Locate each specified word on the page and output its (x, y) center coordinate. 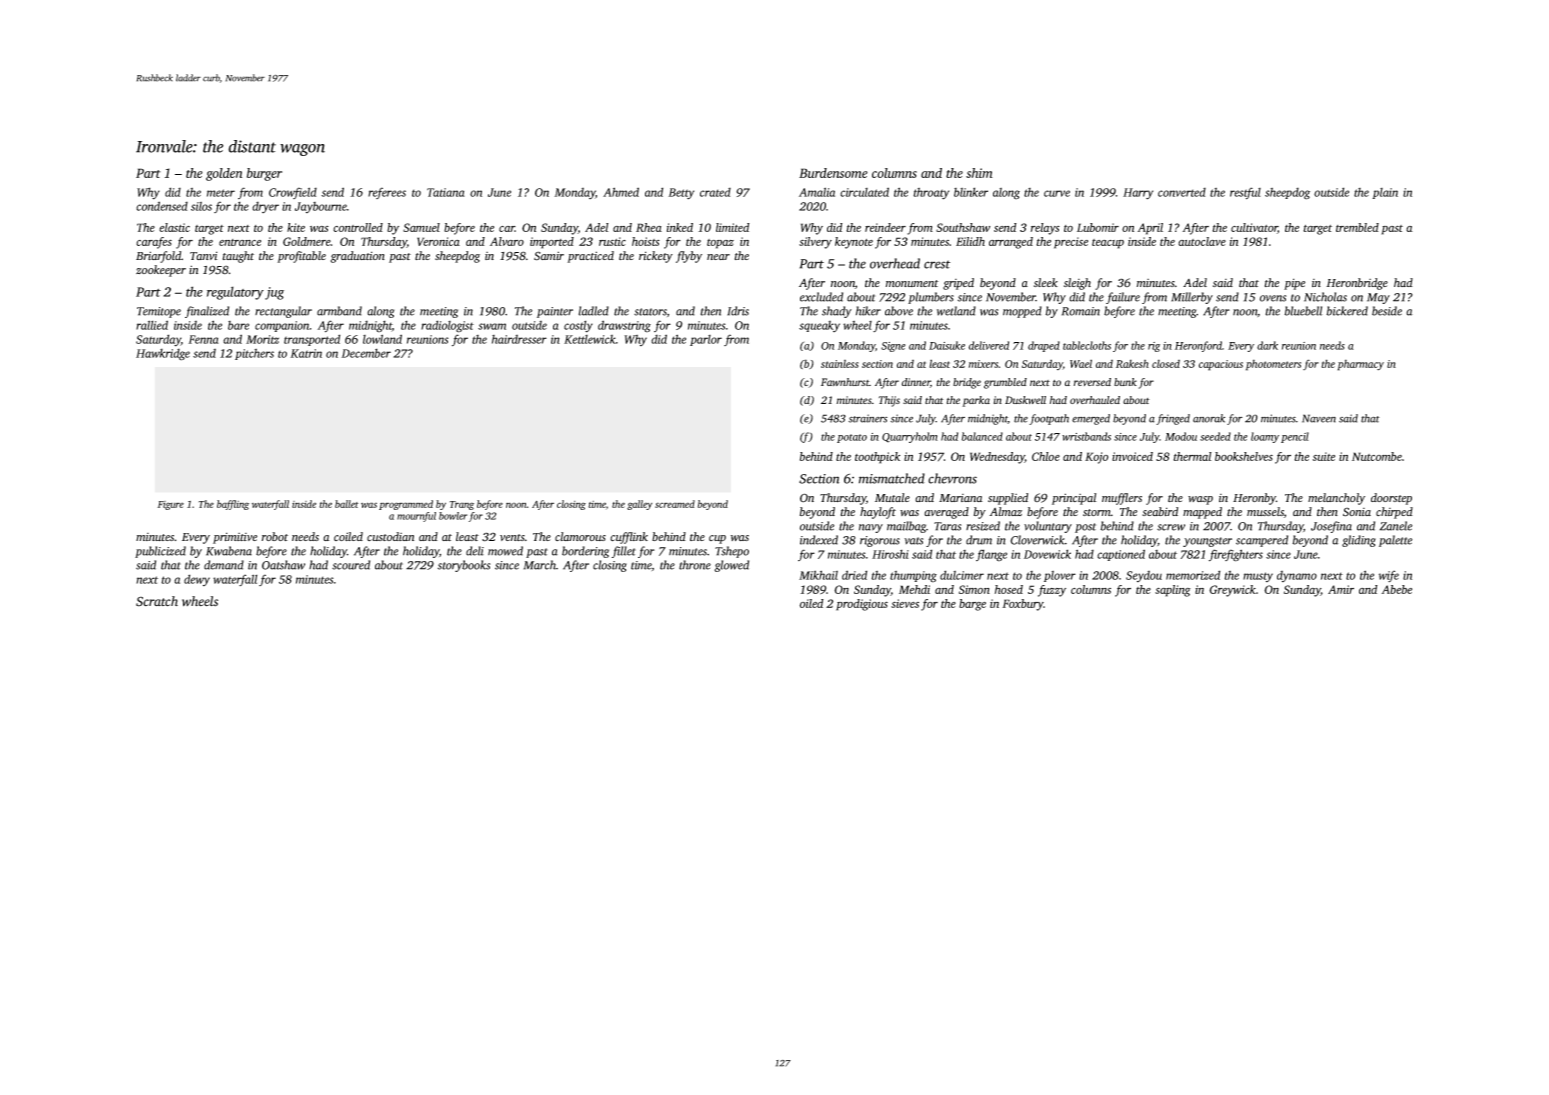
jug (274, 293)
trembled (1357, 227)
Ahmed (621, 192)
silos (201, 206)
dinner (916, 382)
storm (1097, 512)
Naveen (1319, 418)
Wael (1081, 363)
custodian (390, 536)
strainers (868, 418)
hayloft (878, 513)
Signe (893, 347)
